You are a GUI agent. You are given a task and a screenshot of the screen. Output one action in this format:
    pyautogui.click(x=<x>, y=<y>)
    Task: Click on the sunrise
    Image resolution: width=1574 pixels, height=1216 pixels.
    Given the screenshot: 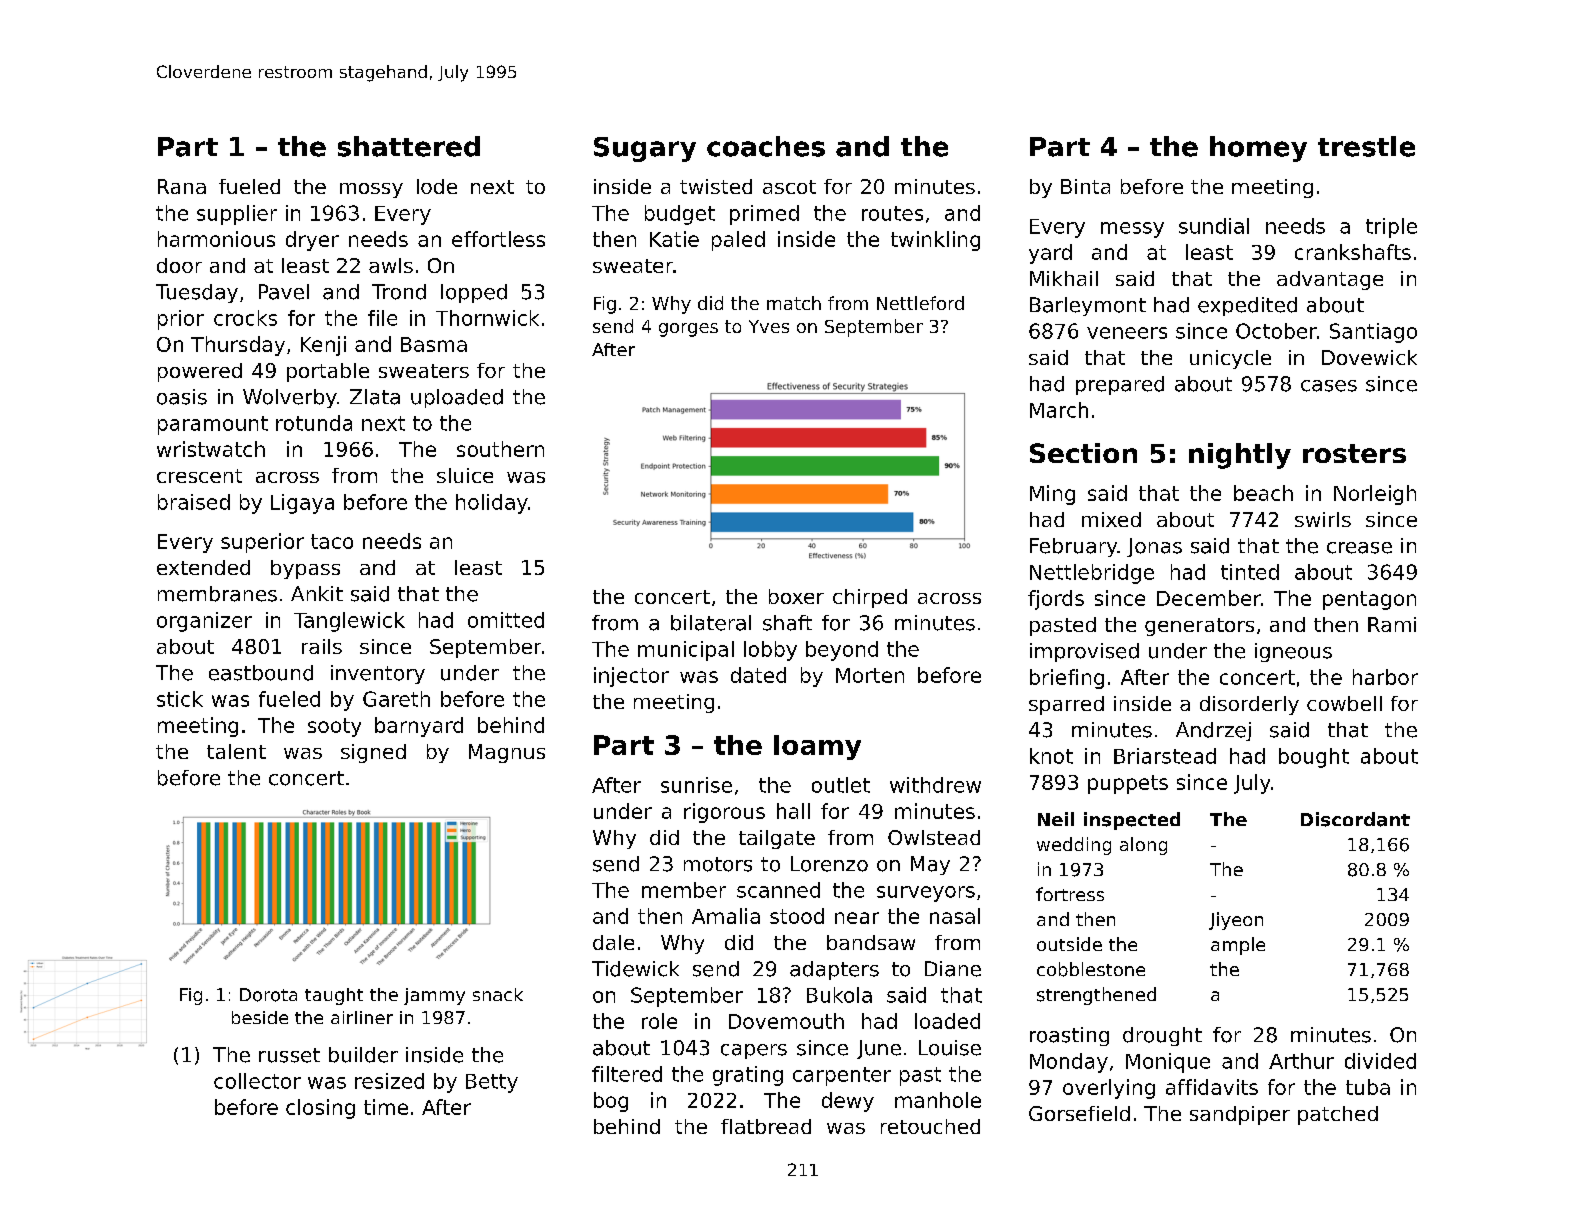 What is the action you would take?
    pyautogui.click(x=696, y=785)
